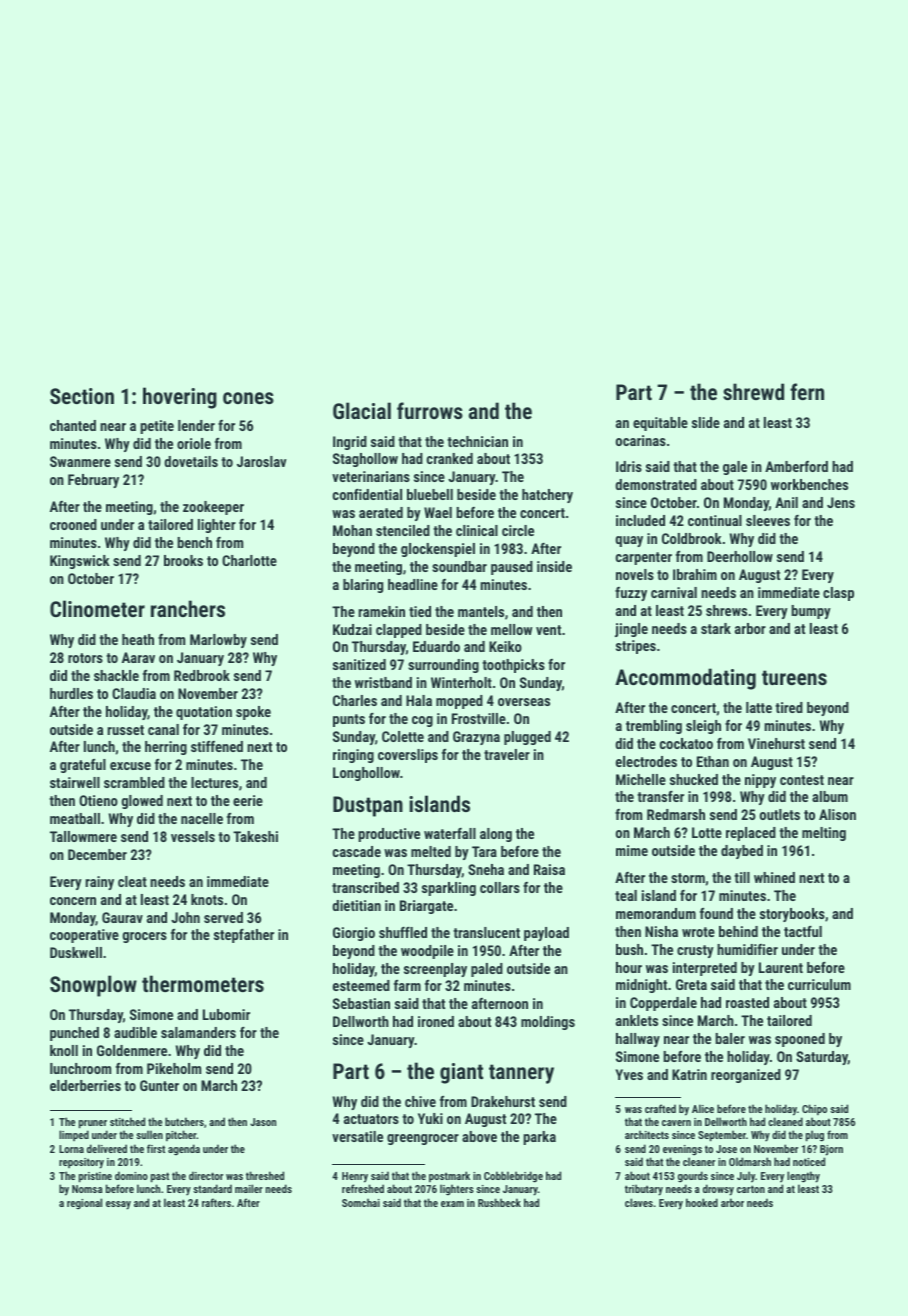 This document has width=908, height=1316. Describe the element at coordinates (145, 937) in the document. I see `grocers` at that location.
